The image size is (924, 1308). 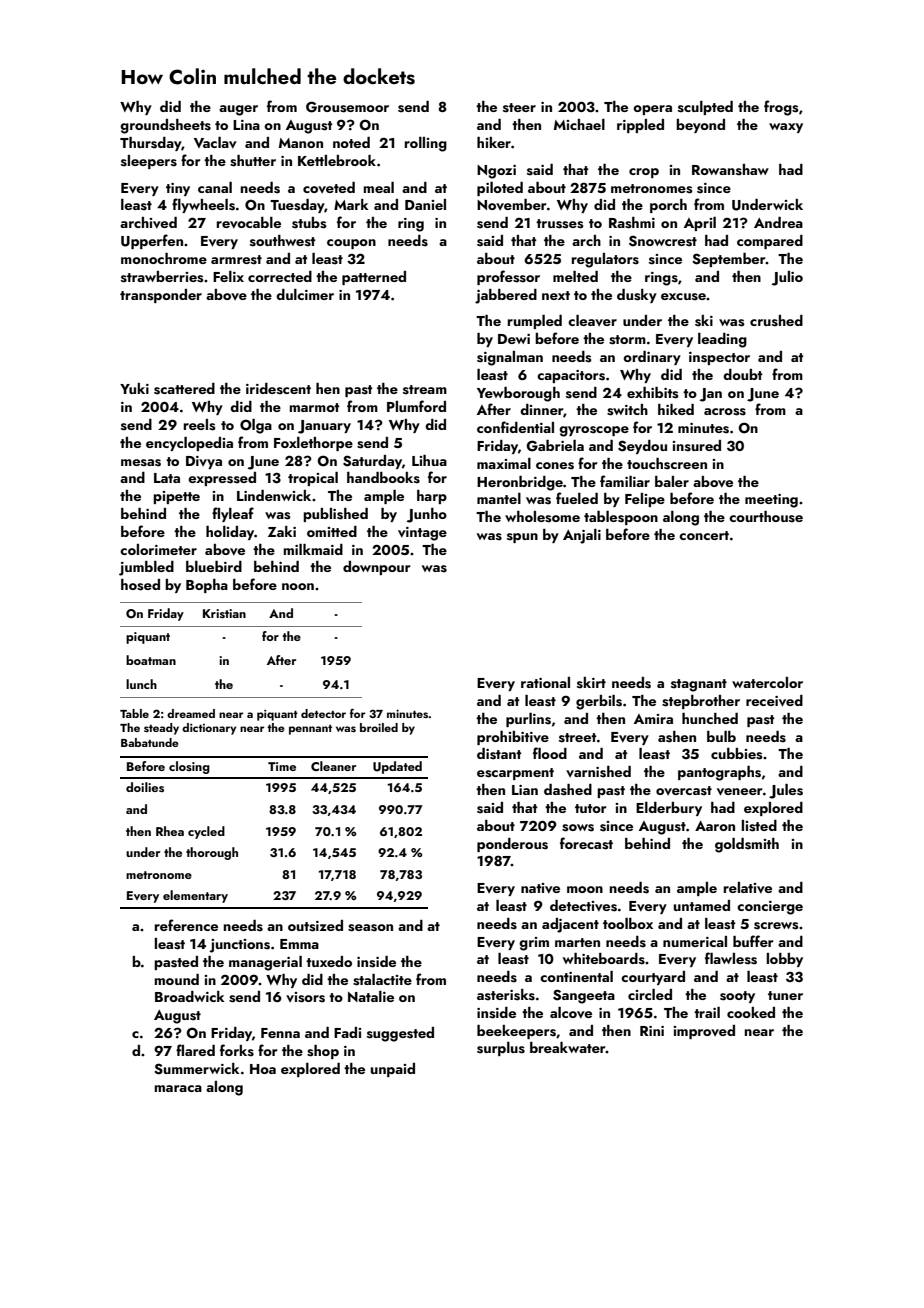 What do you see at coordinates (426, 144) in the document?
I see `rolling` at bounding box center [426, 144].
